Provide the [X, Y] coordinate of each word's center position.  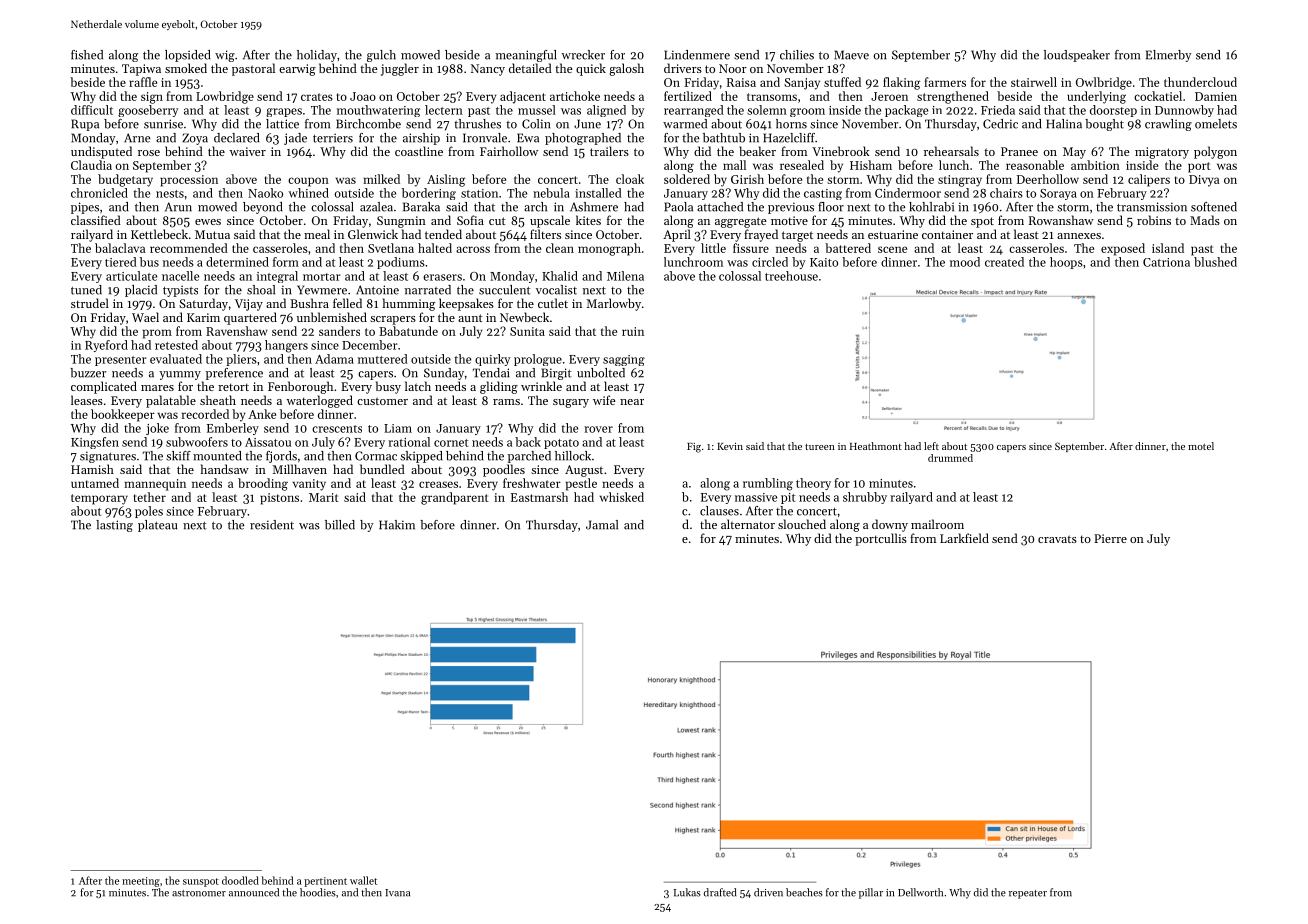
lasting [114, 526]
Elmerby [1168, 56]
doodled [240, 880]
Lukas [687, 892]
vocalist [556, 290]
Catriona [1166, 262]
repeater [1028, 894]
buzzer [88, 373]
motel [1201, 446]
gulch [381, 56]
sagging [624, 360]
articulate [131, 276]
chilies [797, 55]
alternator [748, 524]
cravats [1057, 539]
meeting [141, 882]
